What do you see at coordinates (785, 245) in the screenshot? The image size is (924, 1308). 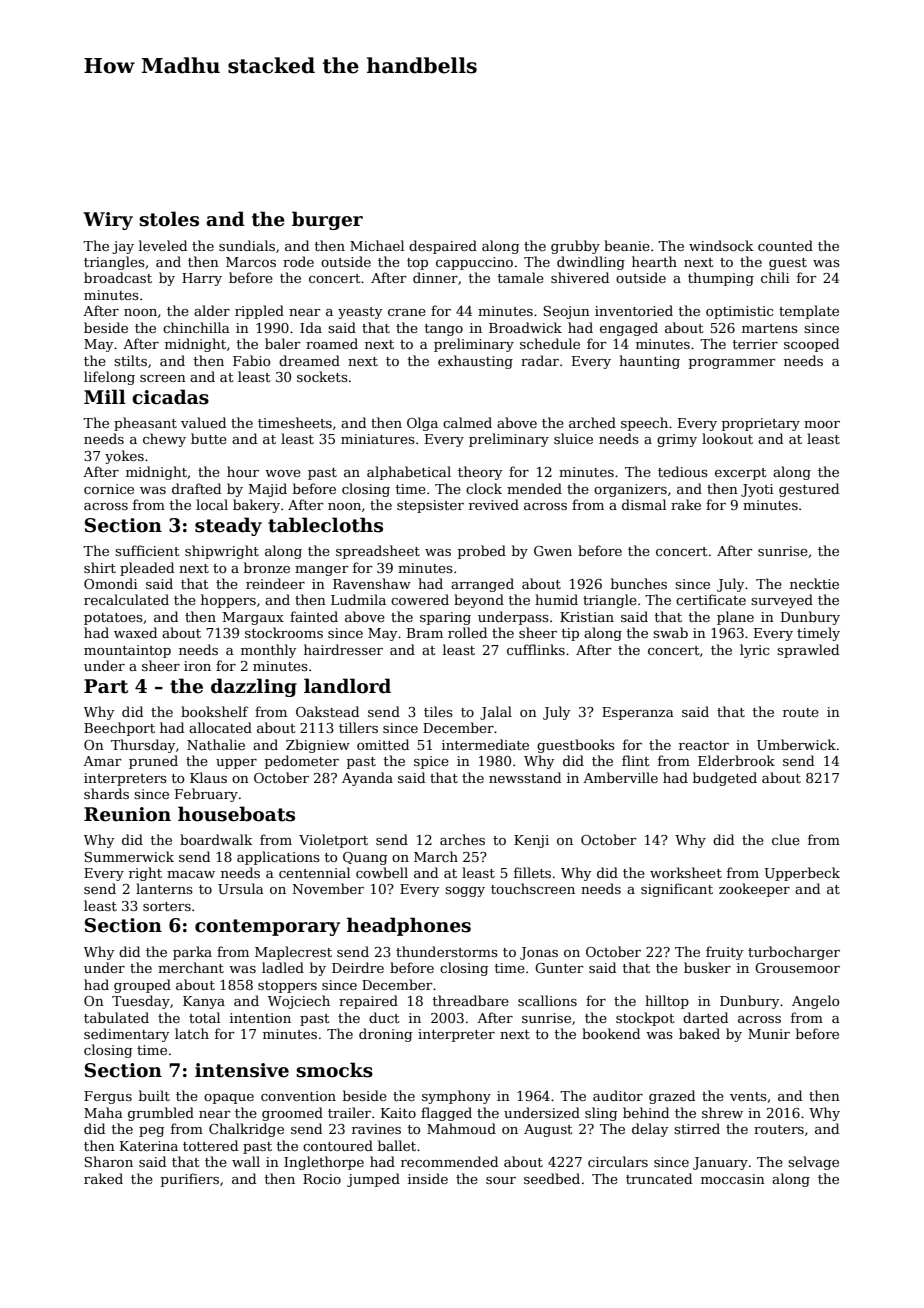 I see `counted` at bounding box center [785, 245].
